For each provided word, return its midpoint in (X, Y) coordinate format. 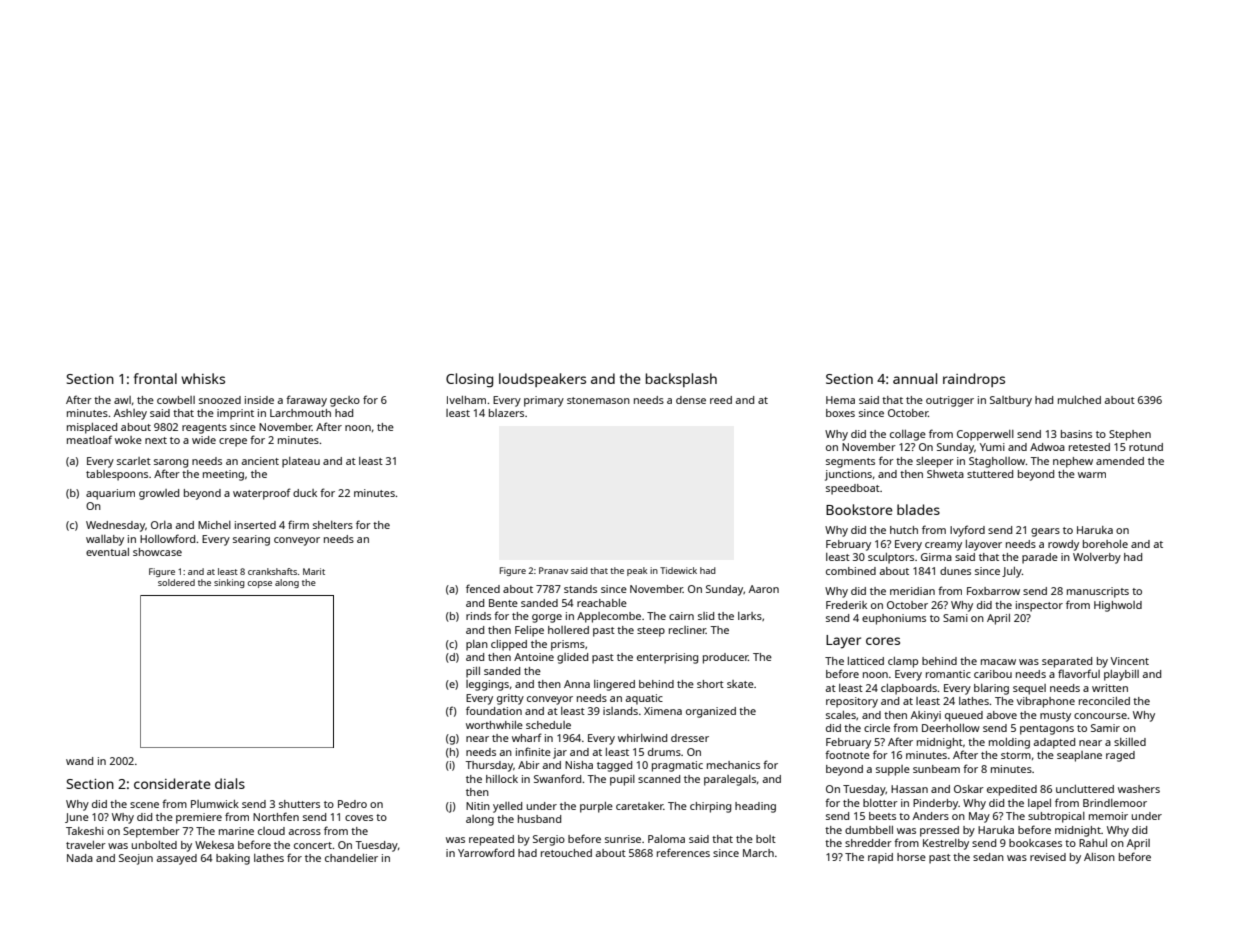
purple (596, 807)
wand (79, 761)
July (1012, 572)
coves (359, 818)
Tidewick (678, 570)
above (1002, 715)
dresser (690, 738)
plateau (301, 462)
